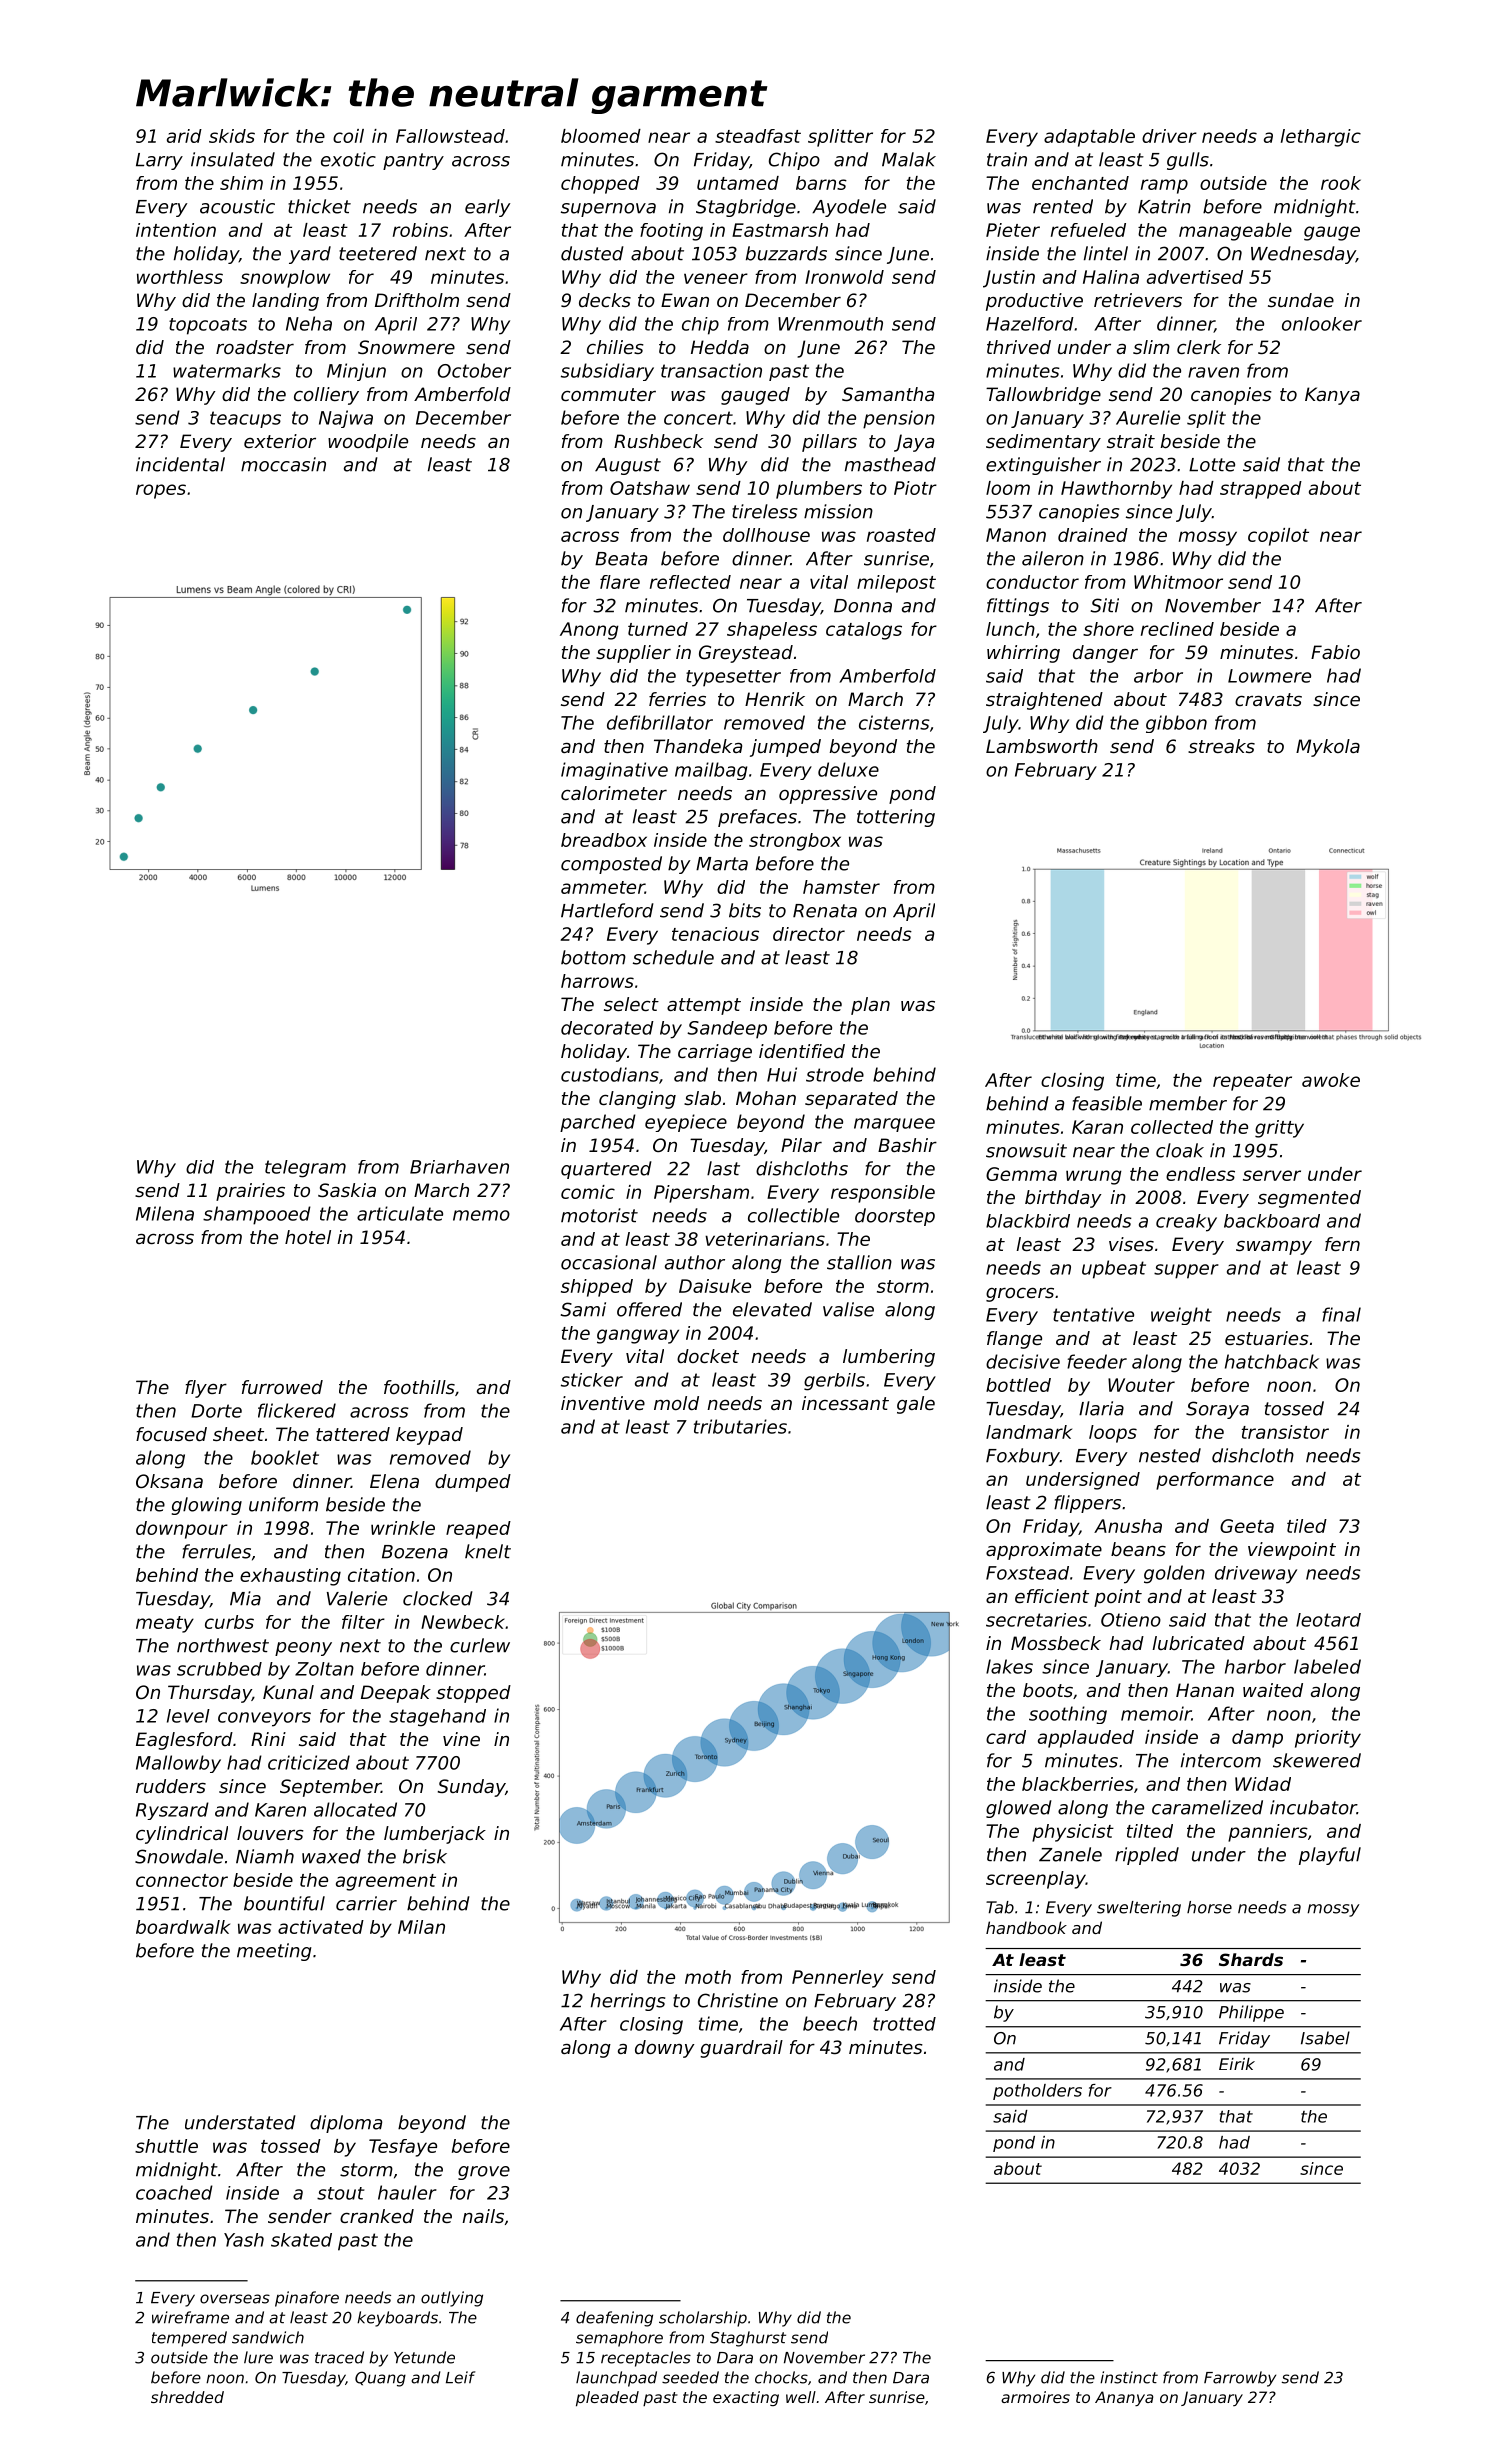 The width and height of the screenshot is (1496, 2464). Describe the element at coordinates (604, 840) in the screenshot. I see `breadbox` at that location.
